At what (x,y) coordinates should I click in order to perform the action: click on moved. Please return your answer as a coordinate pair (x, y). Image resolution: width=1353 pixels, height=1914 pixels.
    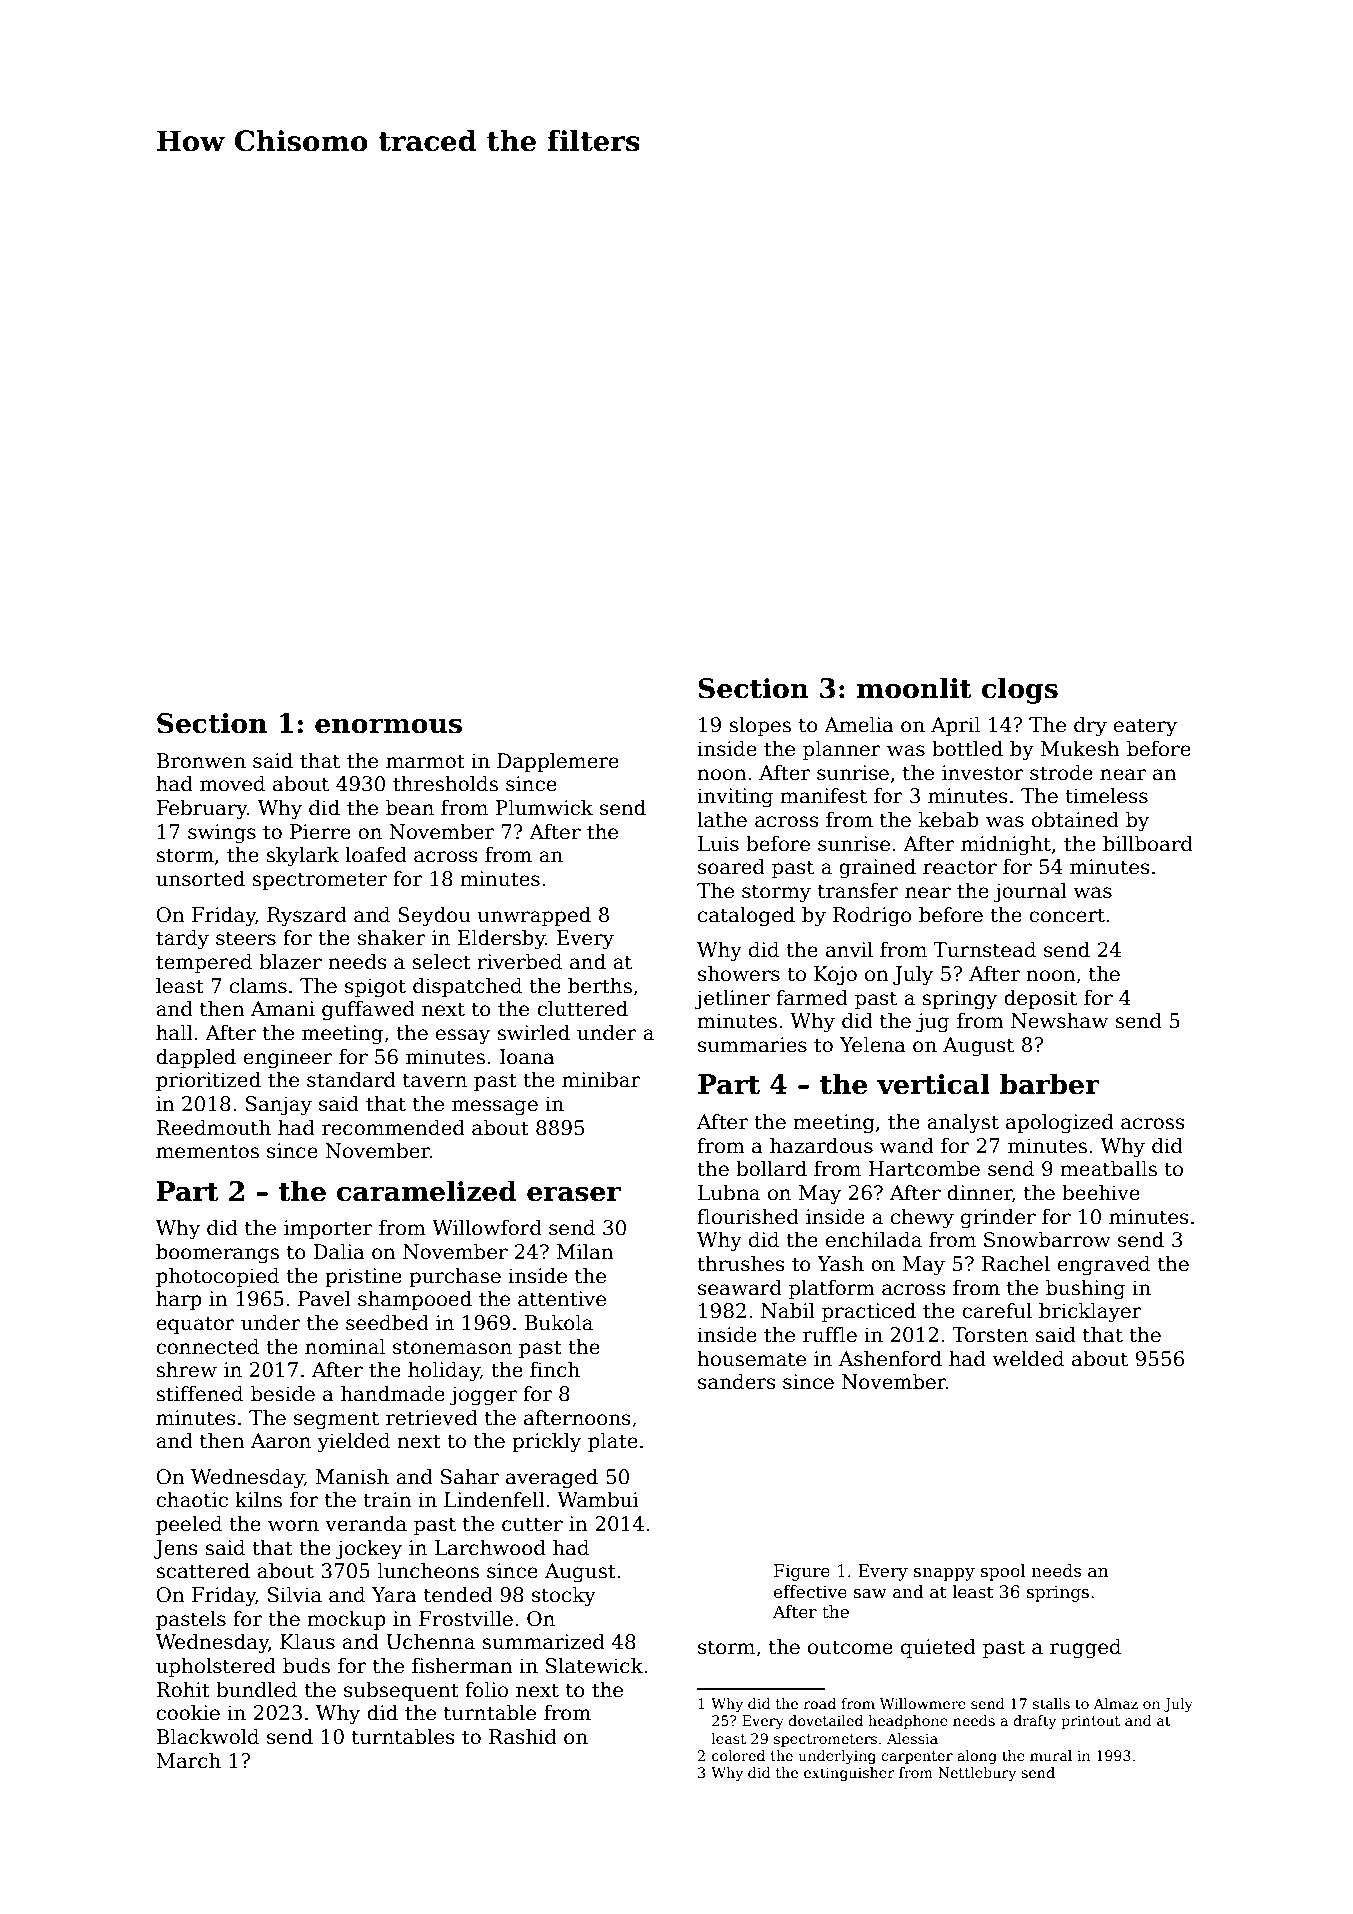
    Looking at the image, I should click on (232, 783).
